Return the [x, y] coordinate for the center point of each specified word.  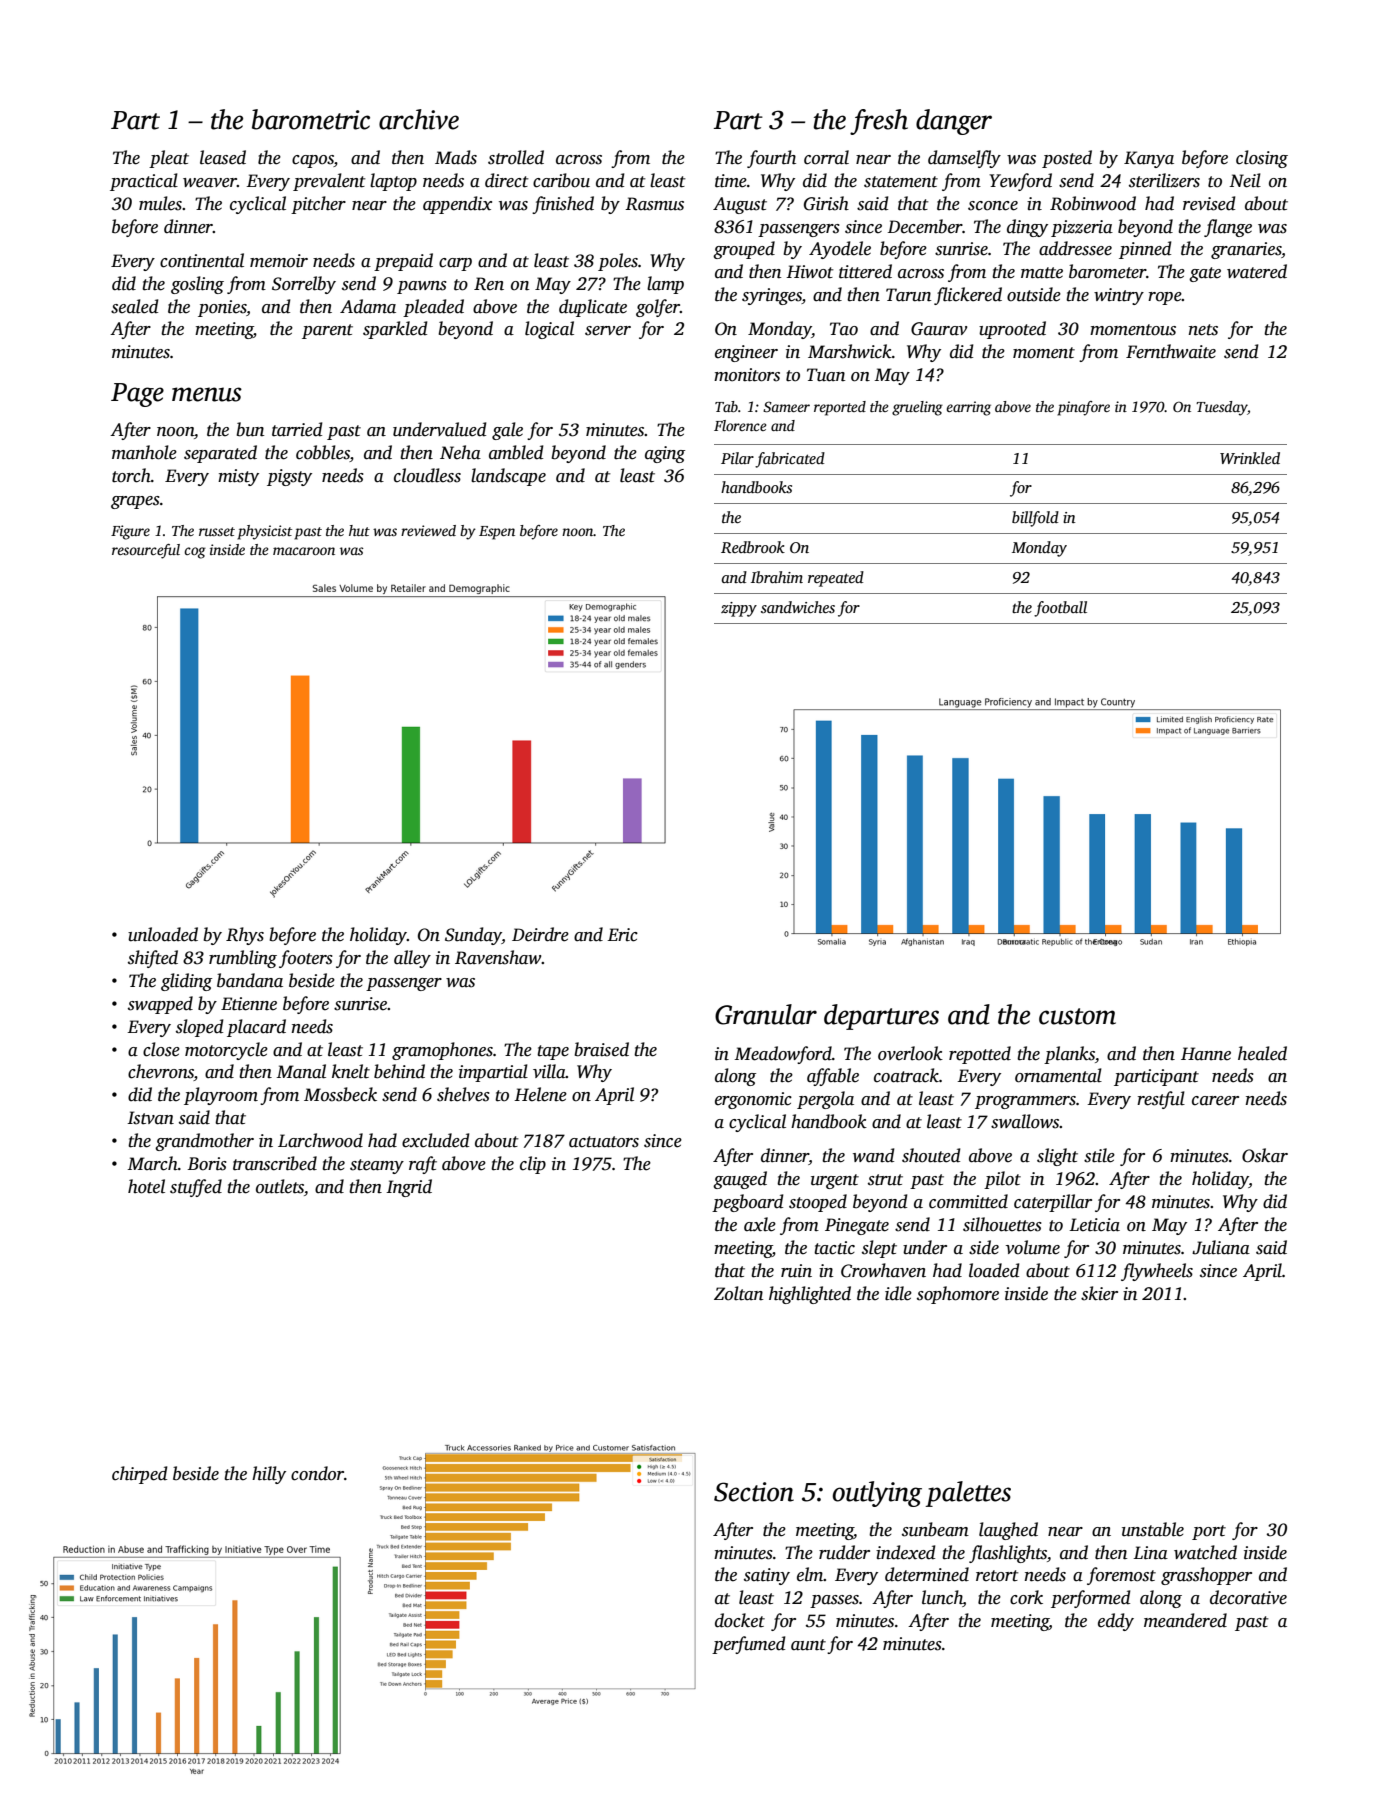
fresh [879, 122]
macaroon [304, 551]
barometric [311, 119]
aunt [808, 1645]
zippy [739, 609]
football [1060, 609]
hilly [269, 1475]
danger [954, 122]
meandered [1185, 1620]
